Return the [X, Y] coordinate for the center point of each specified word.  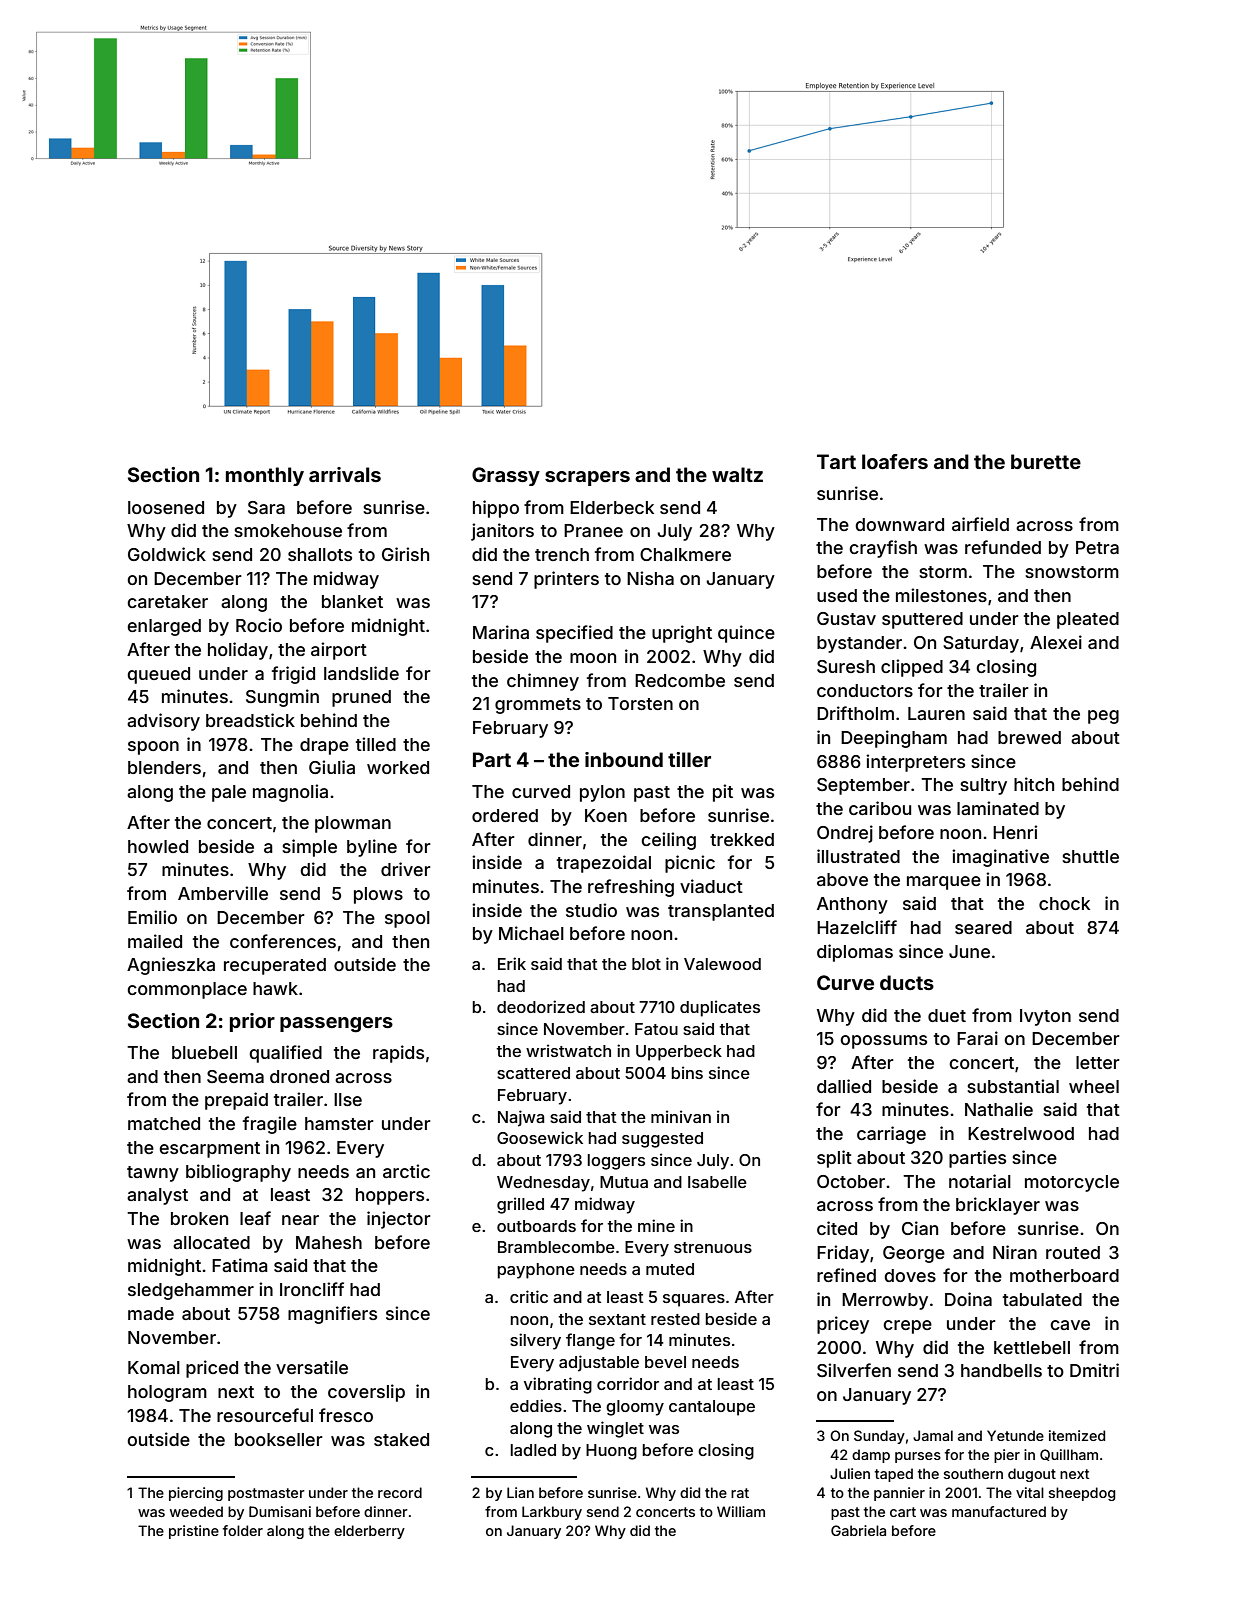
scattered [533, 1073]
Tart [836, 461]
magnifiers [332, 1315]
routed [1073, 1252]
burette [1046, 461]
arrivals [345, 474]
